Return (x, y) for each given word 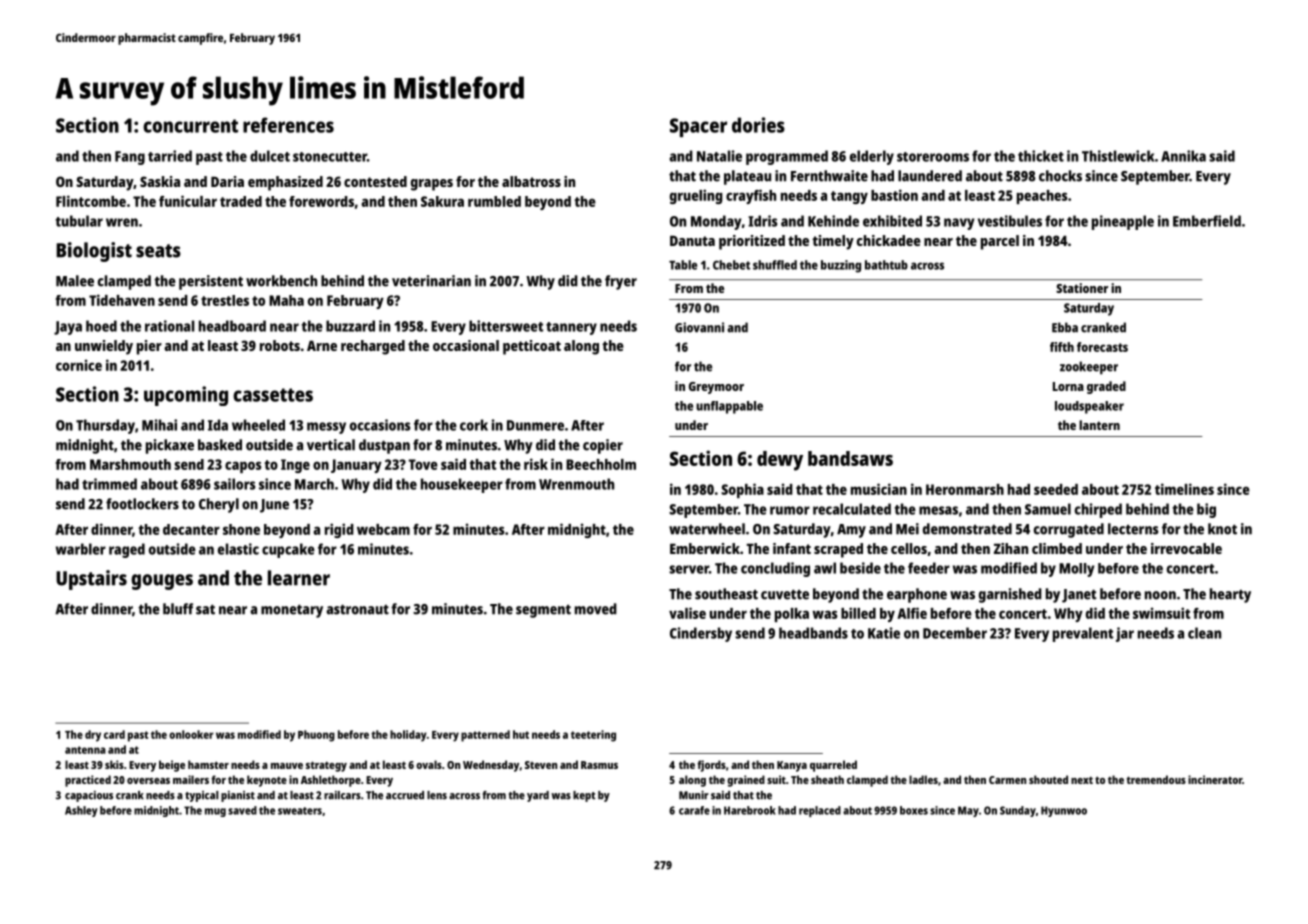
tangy (849, 197)
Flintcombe (91, 201)
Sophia (742, 490)
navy (959, 224)
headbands (813, 633)
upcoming (186, 396)
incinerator (1215, 779)
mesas (938, 510)
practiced (88, 781)
